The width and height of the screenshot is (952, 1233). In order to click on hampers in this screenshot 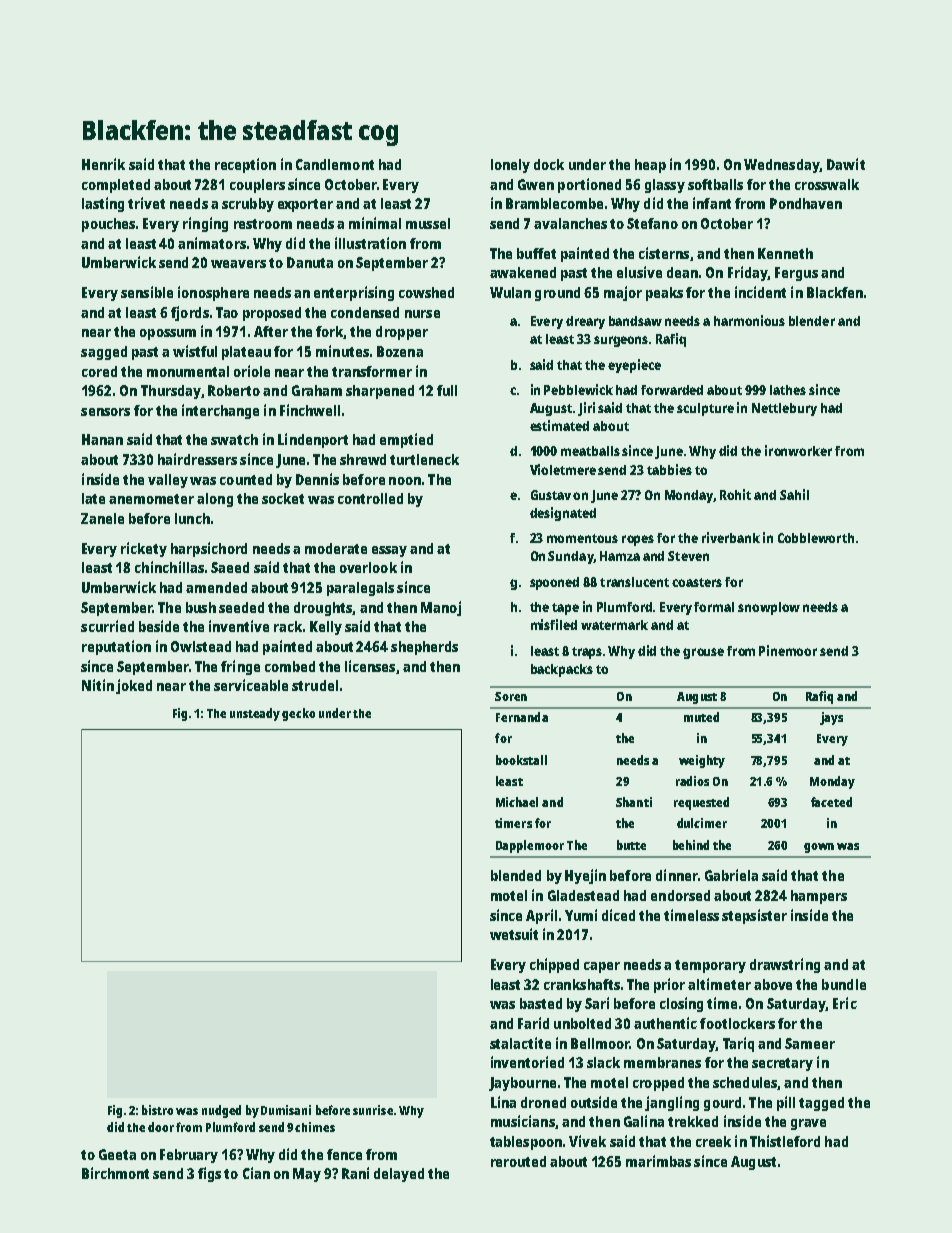, I will do `click(819, 897)`.
